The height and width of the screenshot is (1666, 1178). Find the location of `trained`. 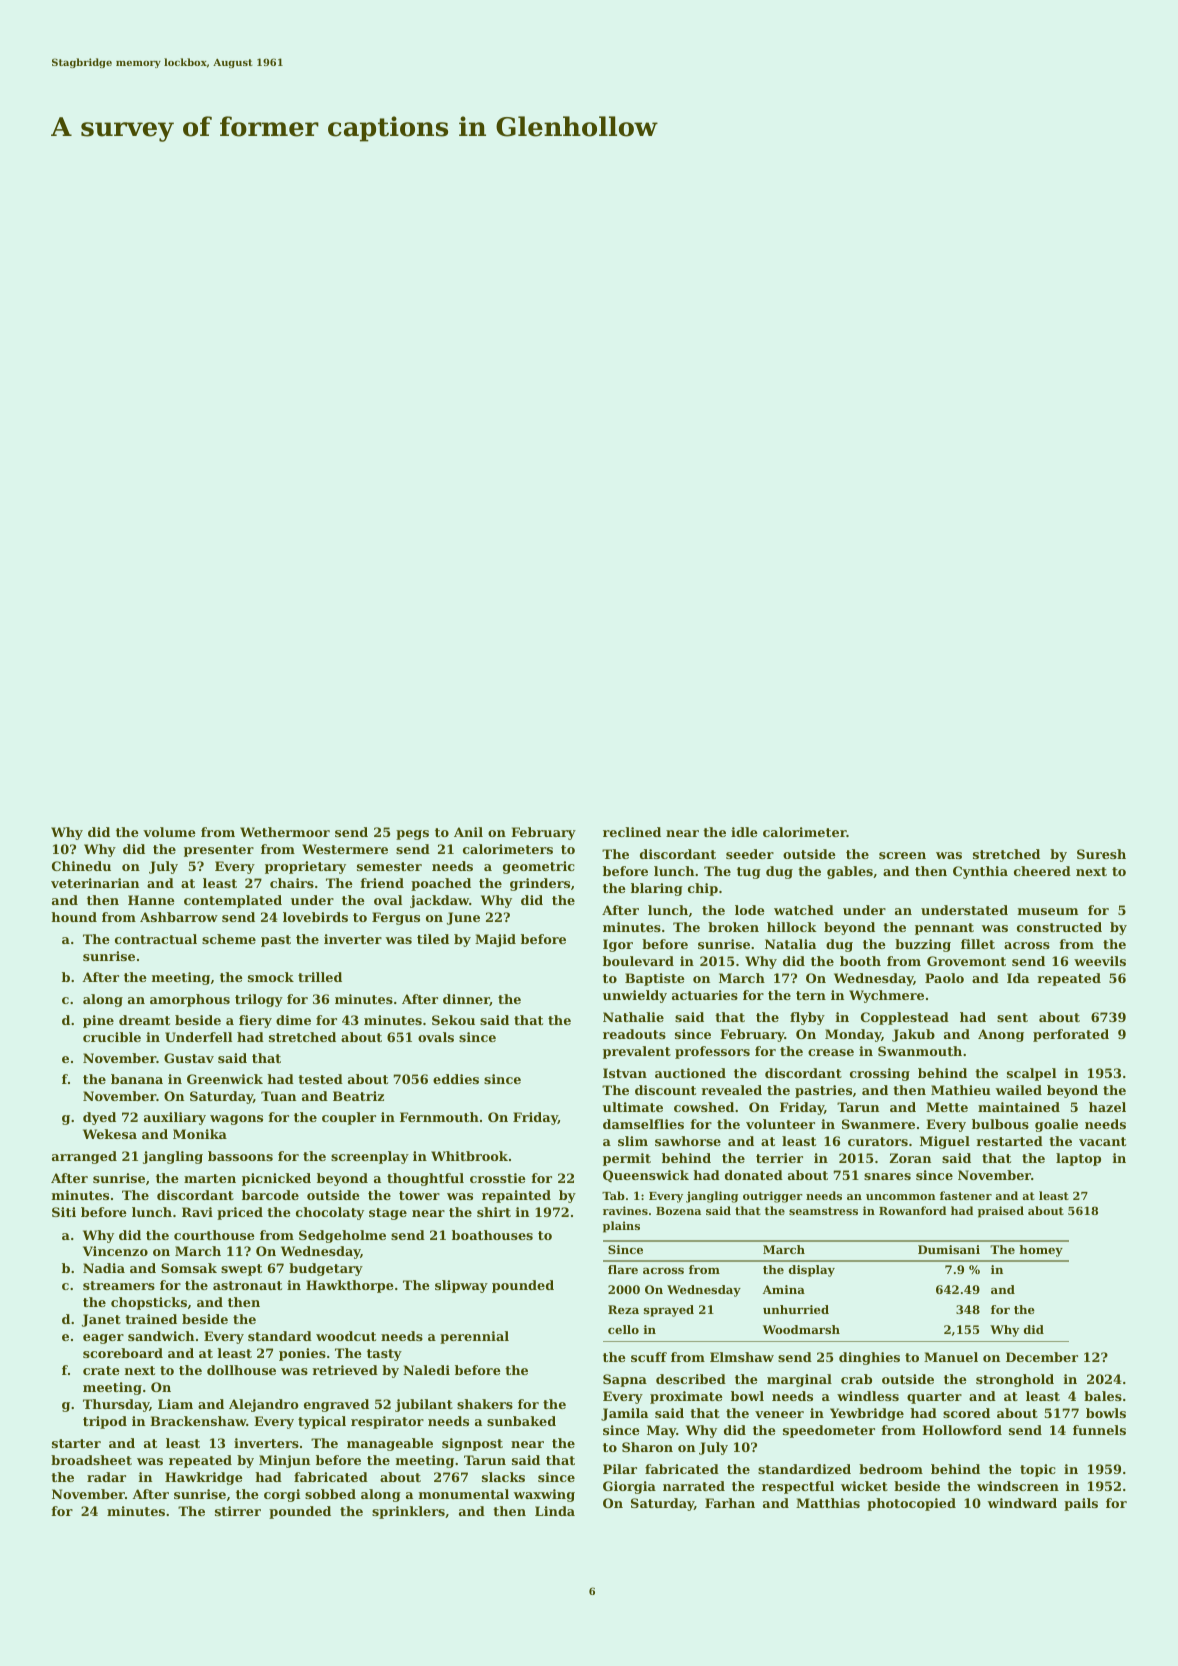

trained is located at coordinates (151, 1319).
